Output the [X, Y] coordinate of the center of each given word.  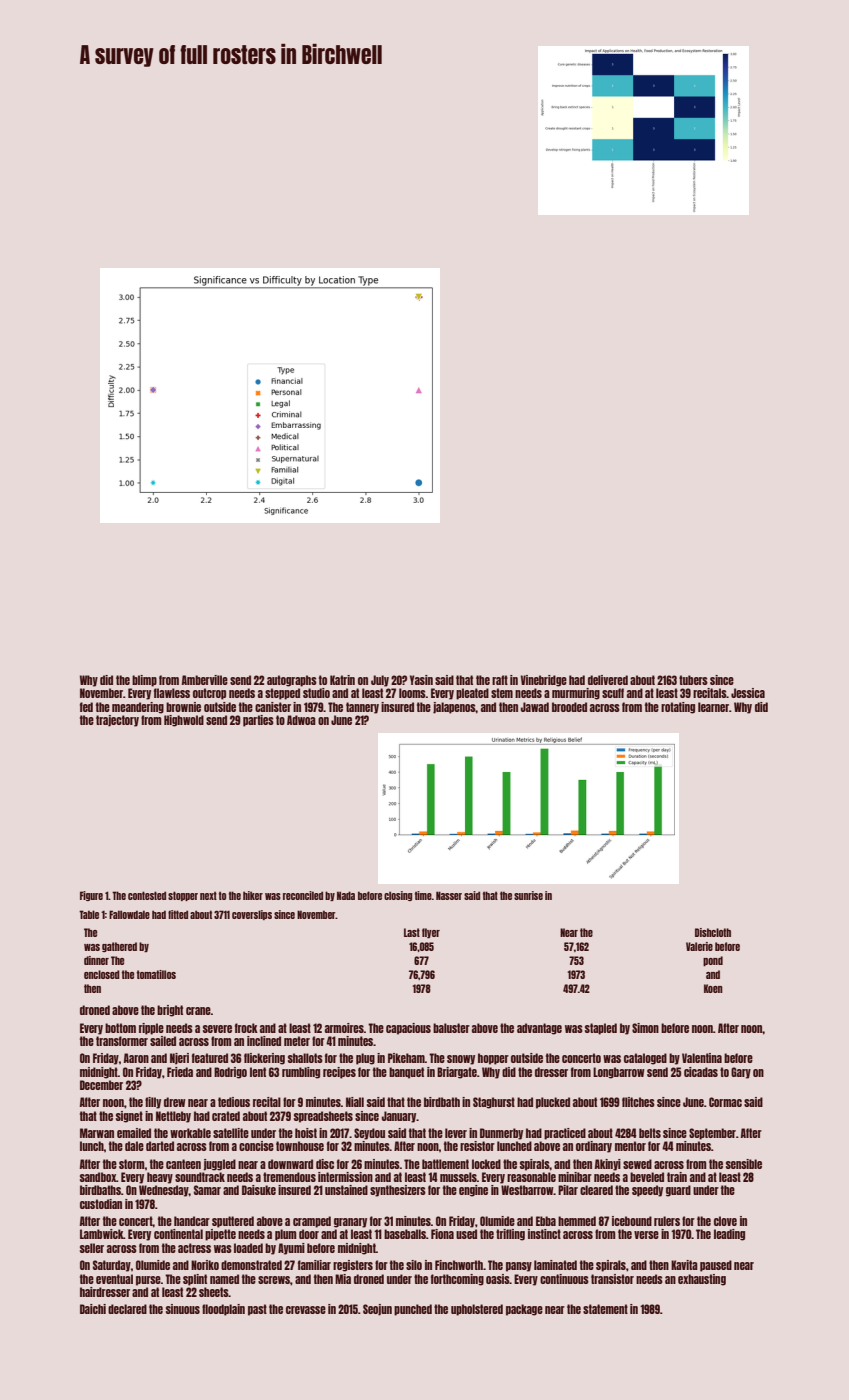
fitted [178, 914]
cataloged [645, 1059]
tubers [693, 680]
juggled [219, 1165]
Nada [346, 895]
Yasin [421, 680]
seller [92, 1248]
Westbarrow [527, 1190]
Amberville [205, 680]
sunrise [528, 895]
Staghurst [494, 1103]
